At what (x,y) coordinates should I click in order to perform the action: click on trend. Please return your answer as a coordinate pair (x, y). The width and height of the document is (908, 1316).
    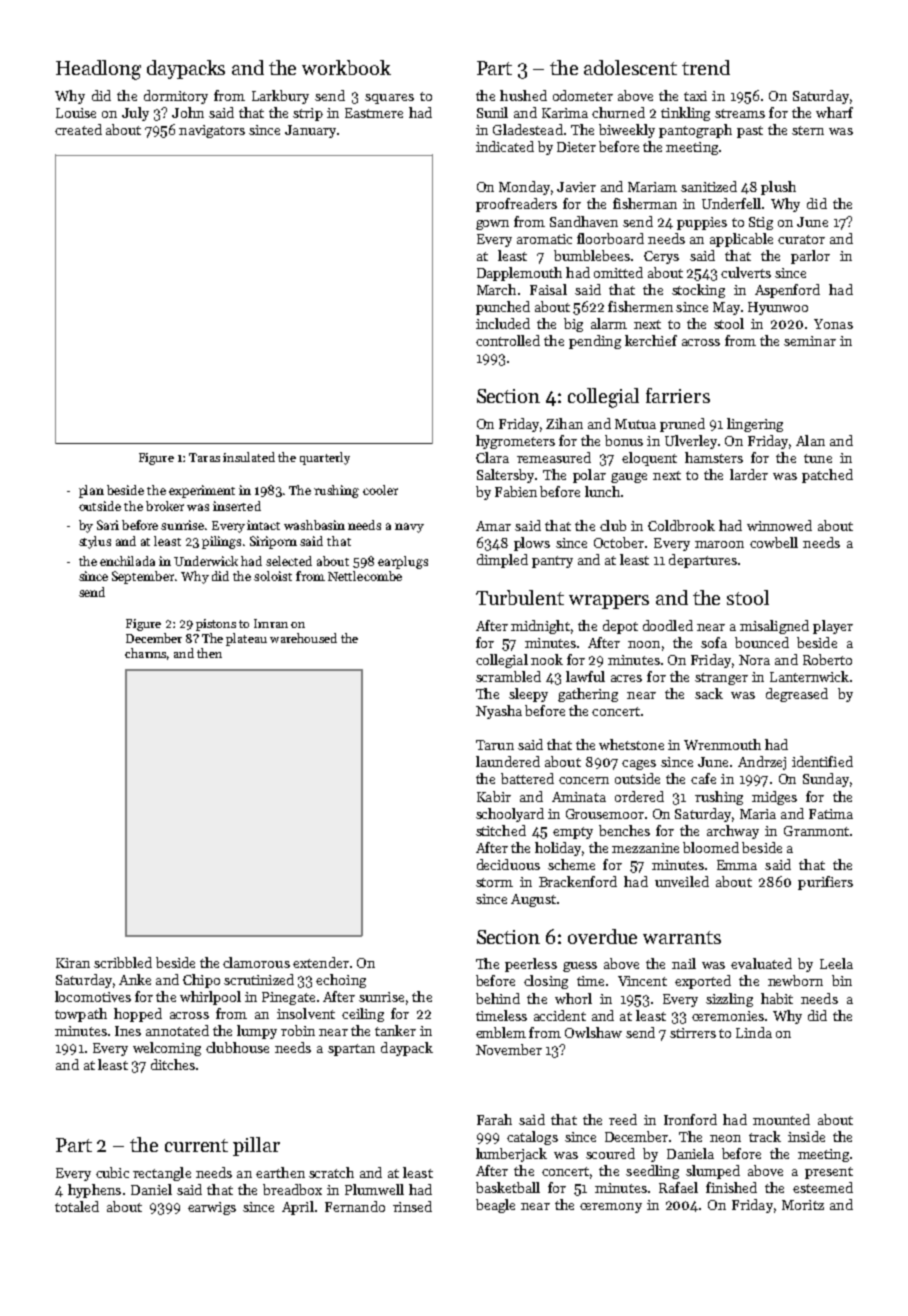
    Looking at the image, I should click on (706, 67).
